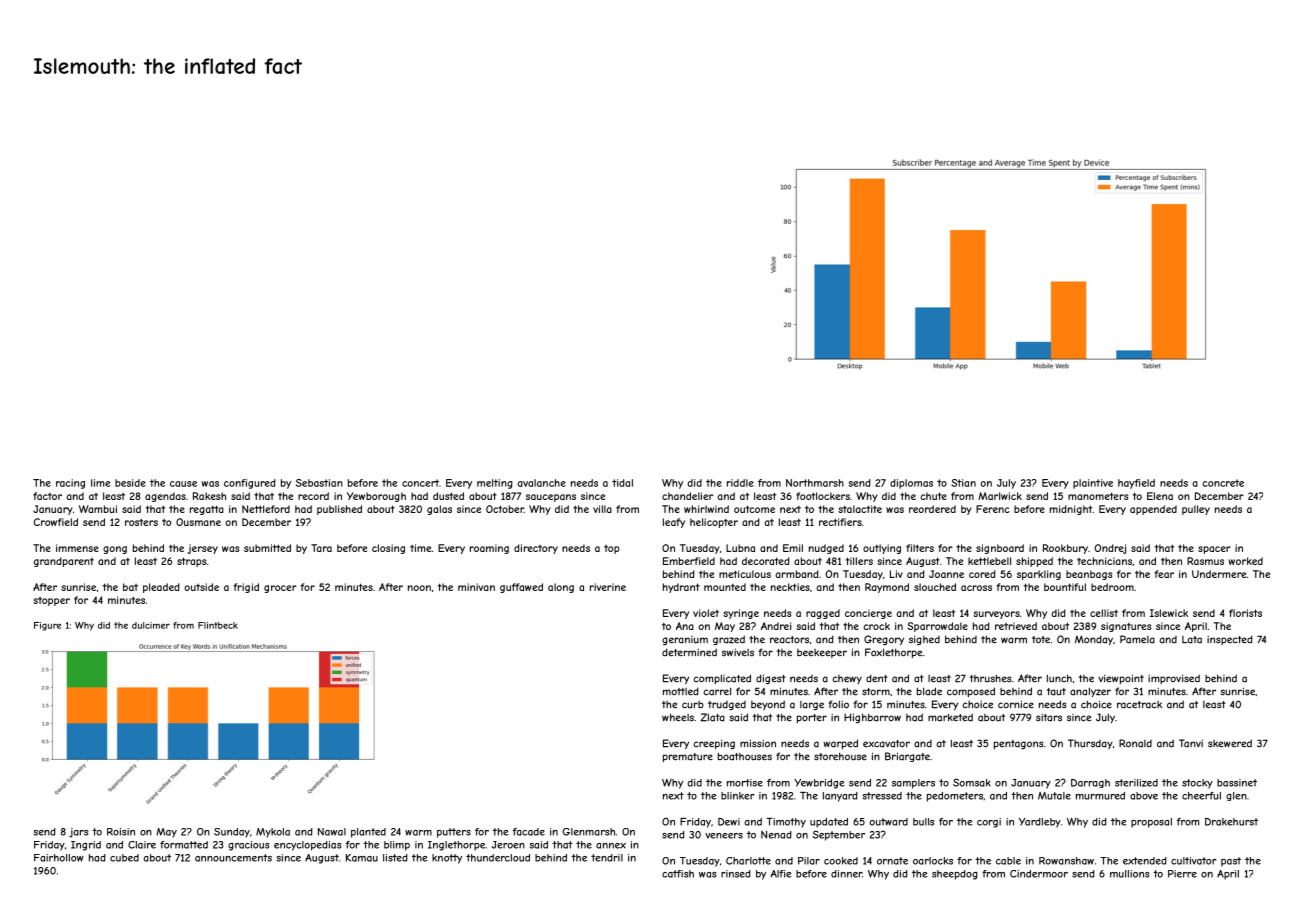 The image size is (1308, 924). I want to click on Pierre, so click(1182, 874).
